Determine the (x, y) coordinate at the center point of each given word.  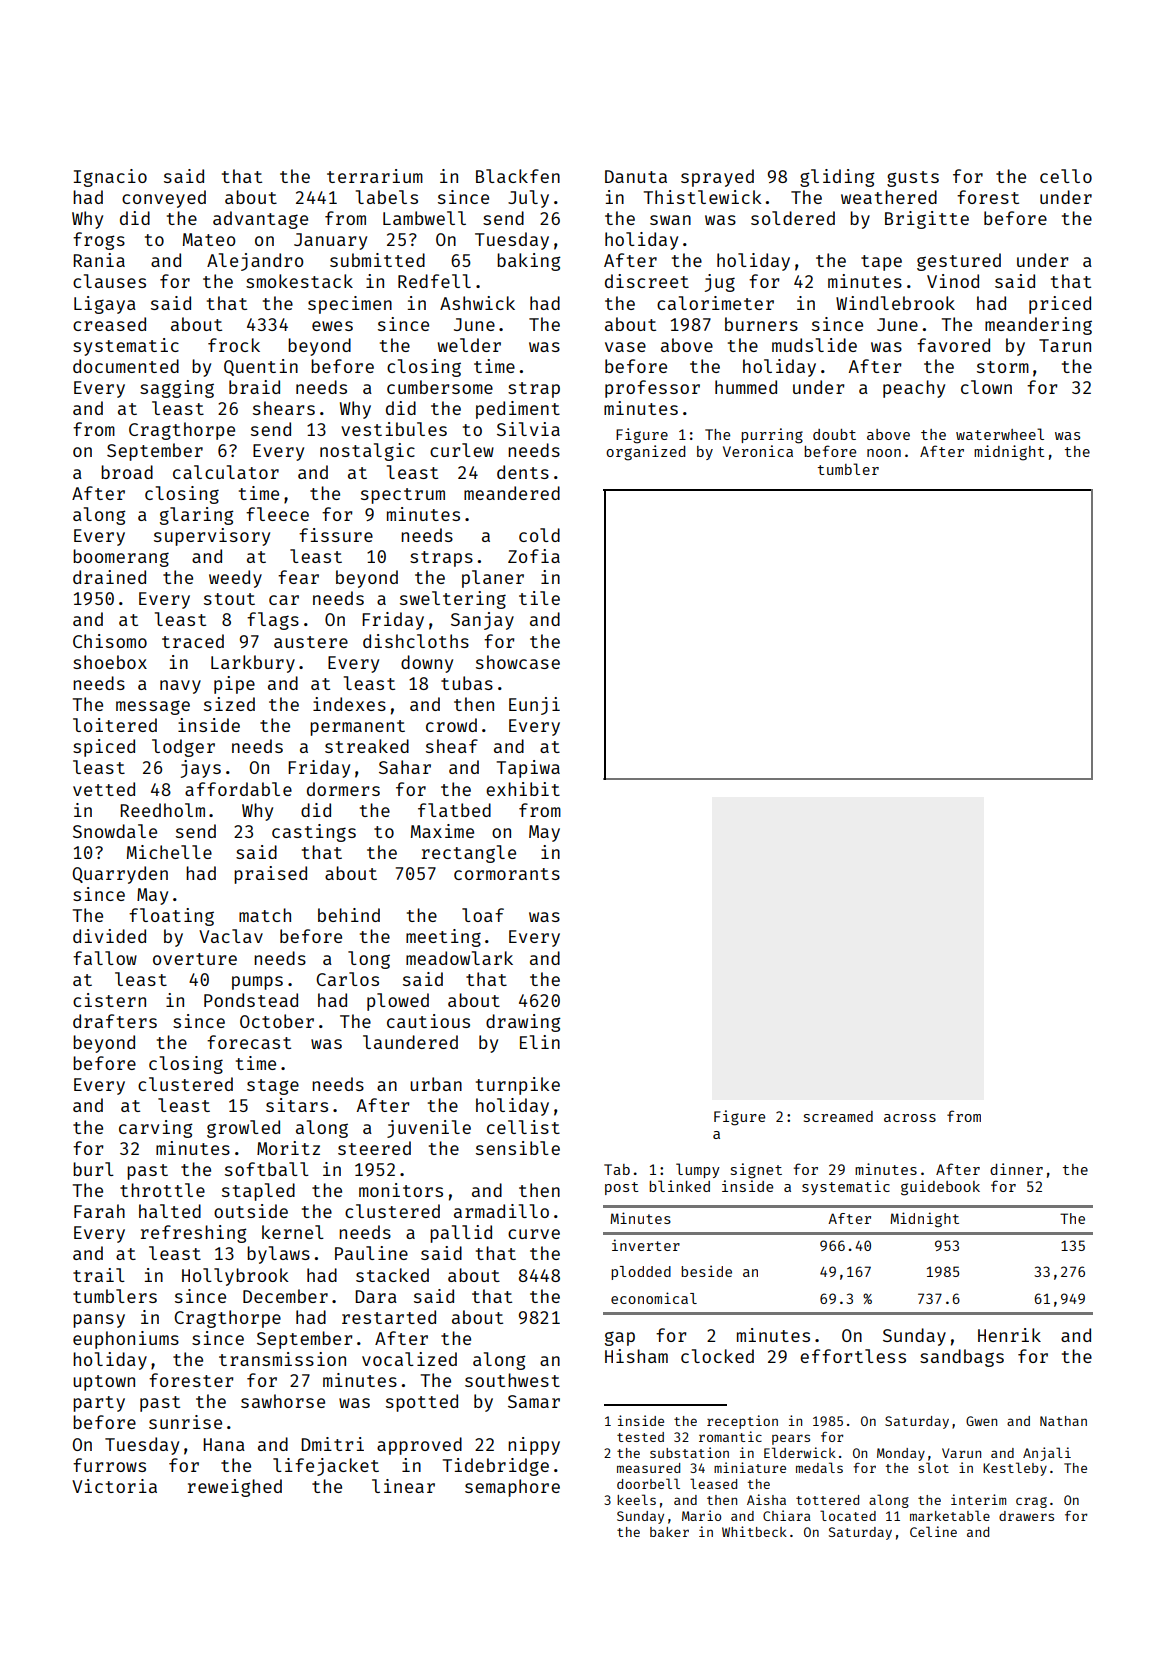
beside (706, 1271)
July (528, 199)
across (910, 1118)
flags (273, 621)
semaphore (512, 1488)
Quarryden (120, 875)
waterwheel (1000, 434)
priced (1060, 305)
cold (539, 535)
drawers (1026, 1516)
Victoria (114, 1486)
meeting (443, 938)
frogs (99, 241)
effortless (853, 1356)
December (285, 1296)
